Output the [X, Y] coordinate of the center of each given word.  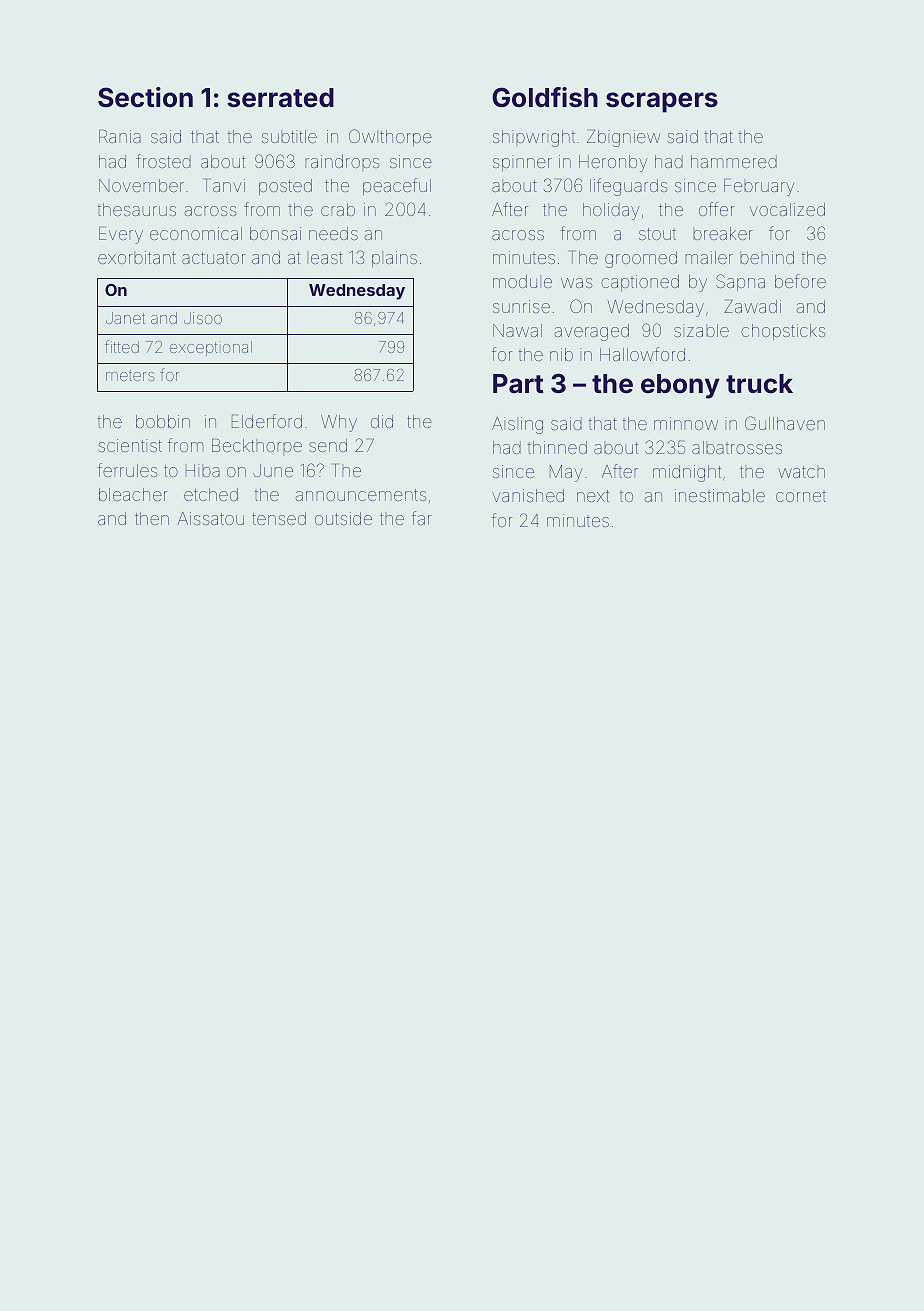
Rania [120, 136]
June [273, 470]
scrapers [662, 102]
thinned [557, 447]
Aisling [517, 425]
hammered [734, 161]
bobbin [163, 421]
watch [801, 471]
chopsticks [783, 332]
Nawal [517, 330]
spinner [522, 163]
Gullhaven [785, 423]
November [141, 185]
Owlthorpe [390, 138]
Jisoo [203, 318]
